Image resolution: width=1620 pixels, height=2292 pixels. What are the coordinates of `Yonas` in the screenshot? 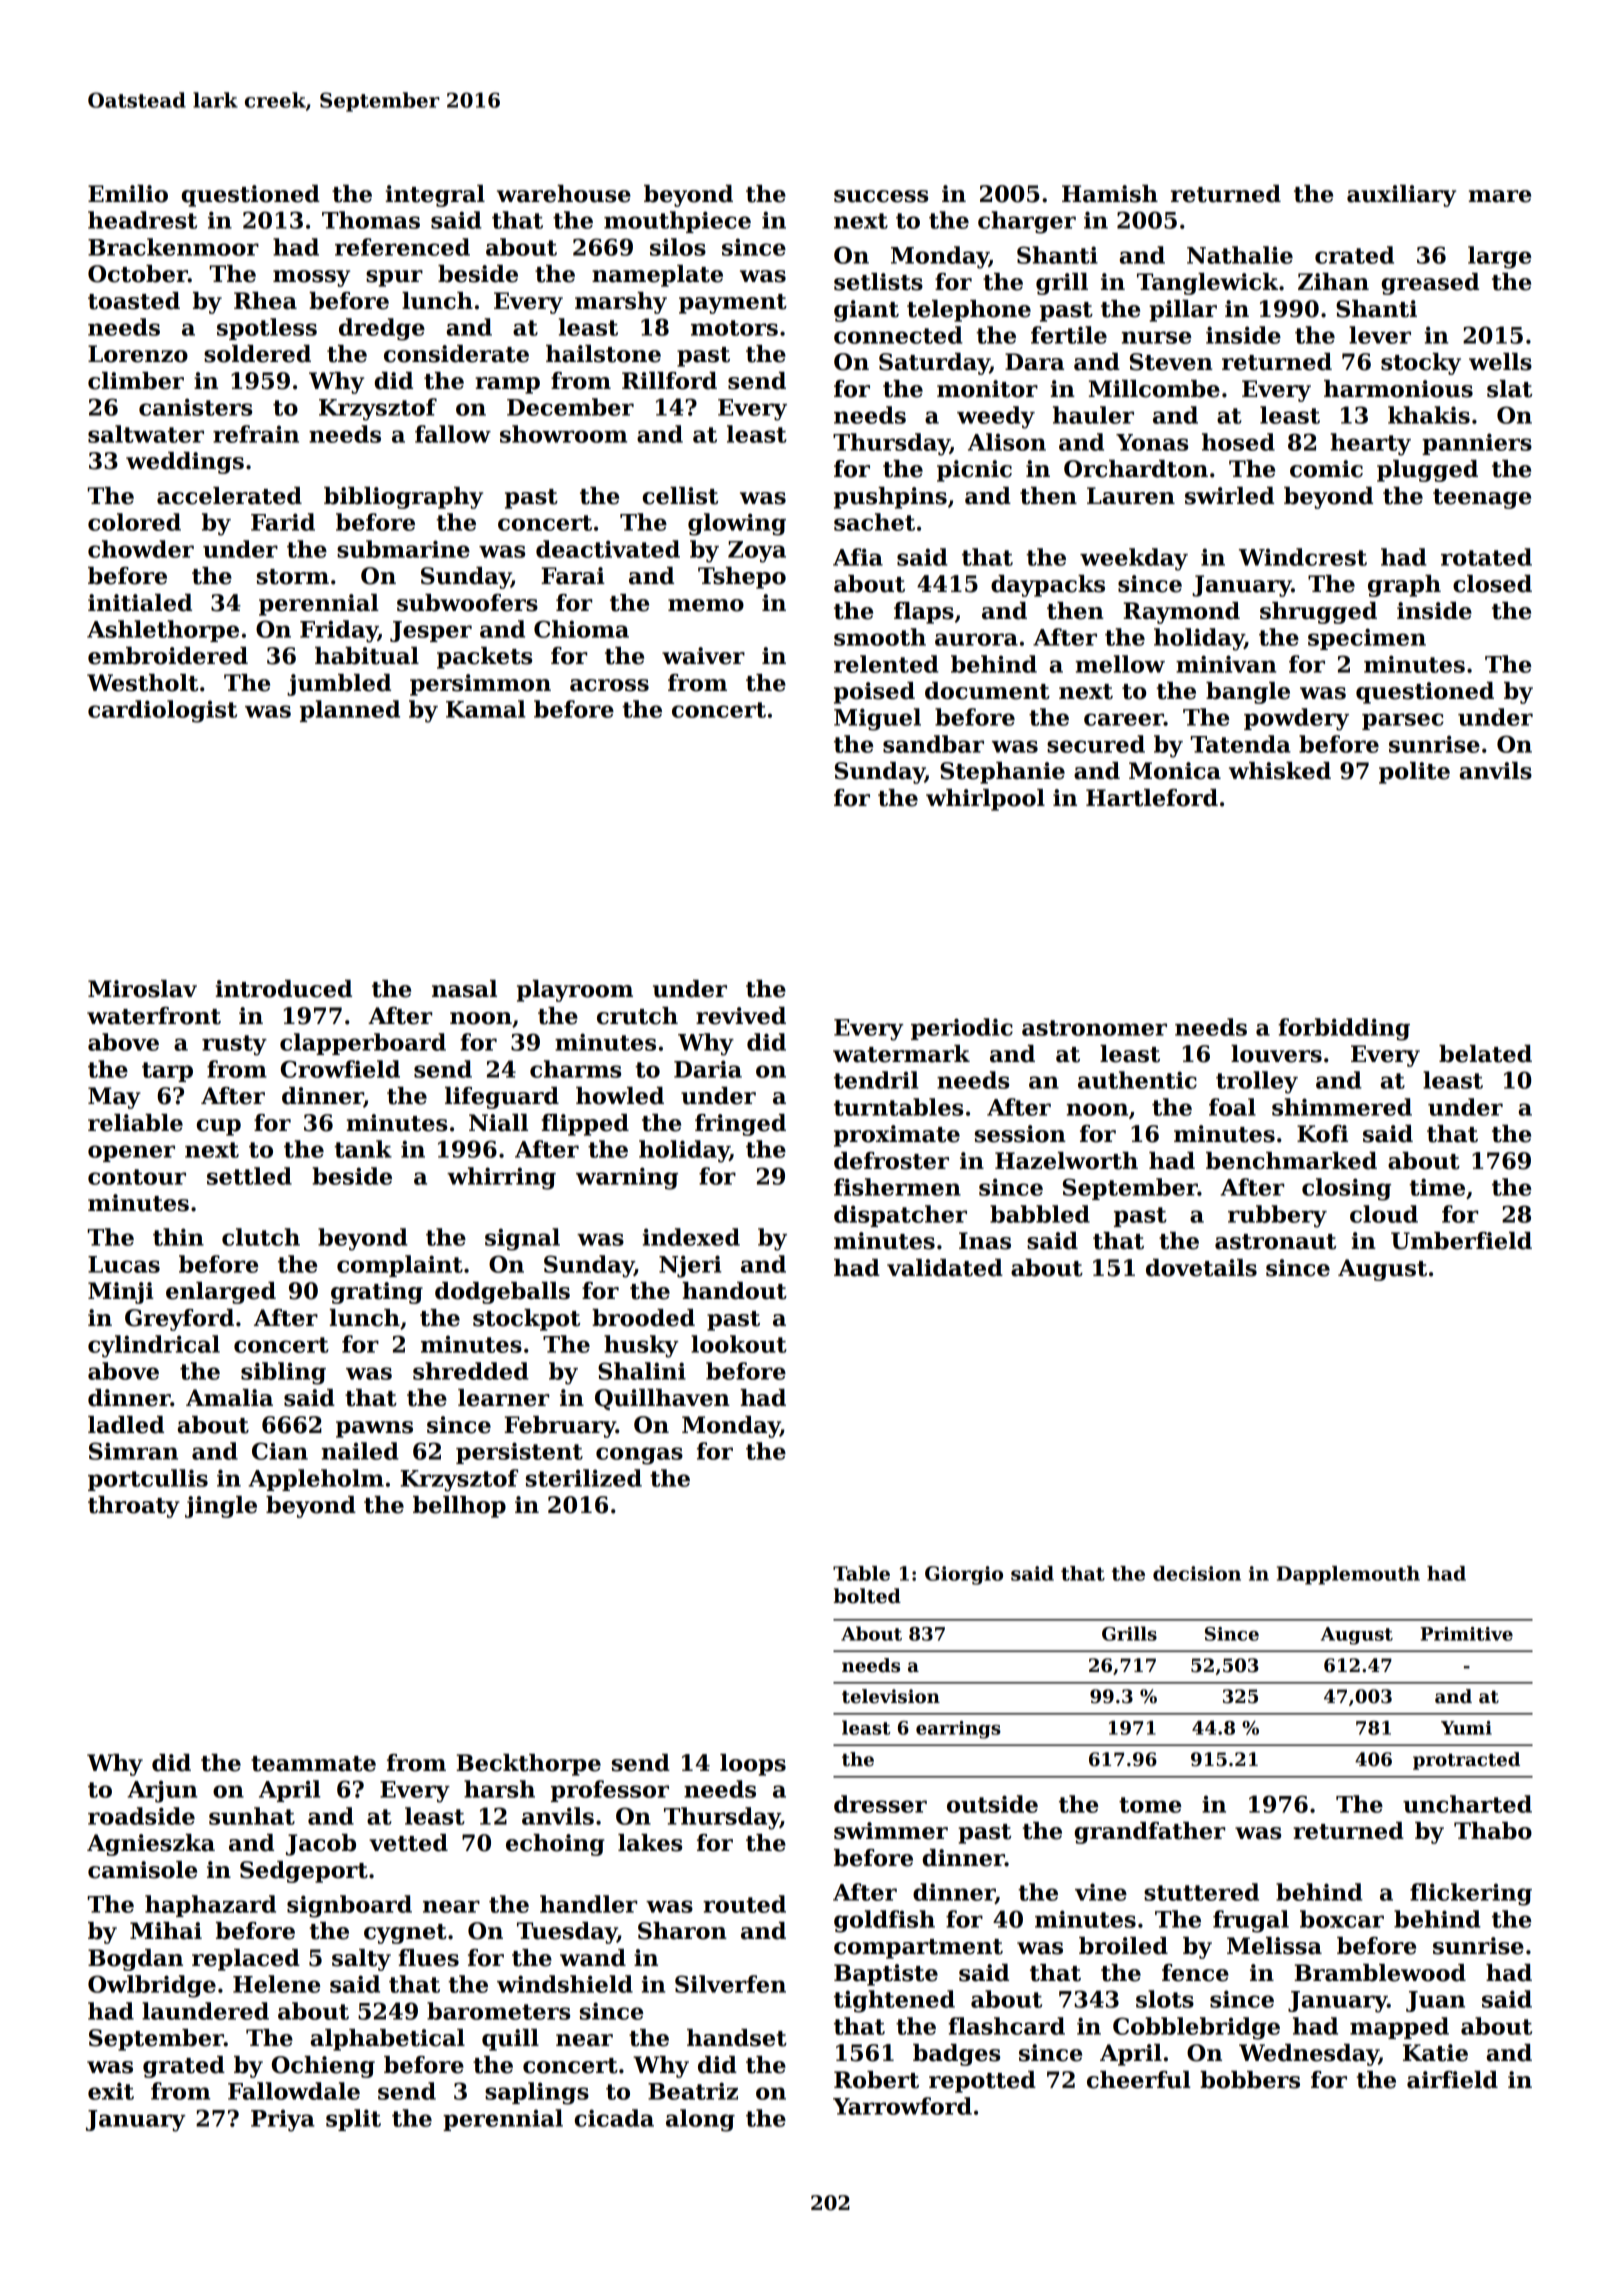 It's located at (1152, 442).
